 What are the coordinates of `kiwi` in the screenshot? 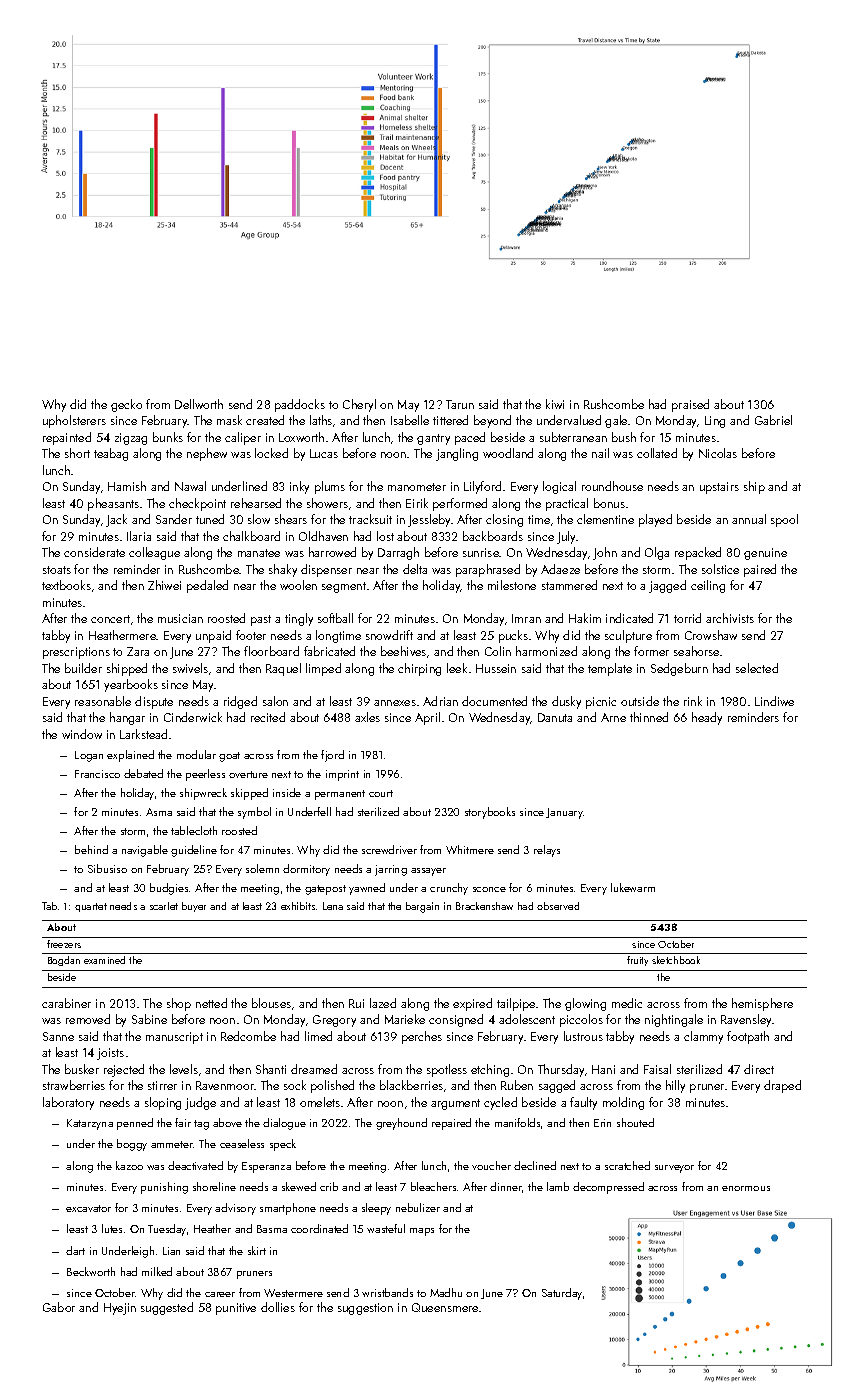 It's located at (555, 404).
